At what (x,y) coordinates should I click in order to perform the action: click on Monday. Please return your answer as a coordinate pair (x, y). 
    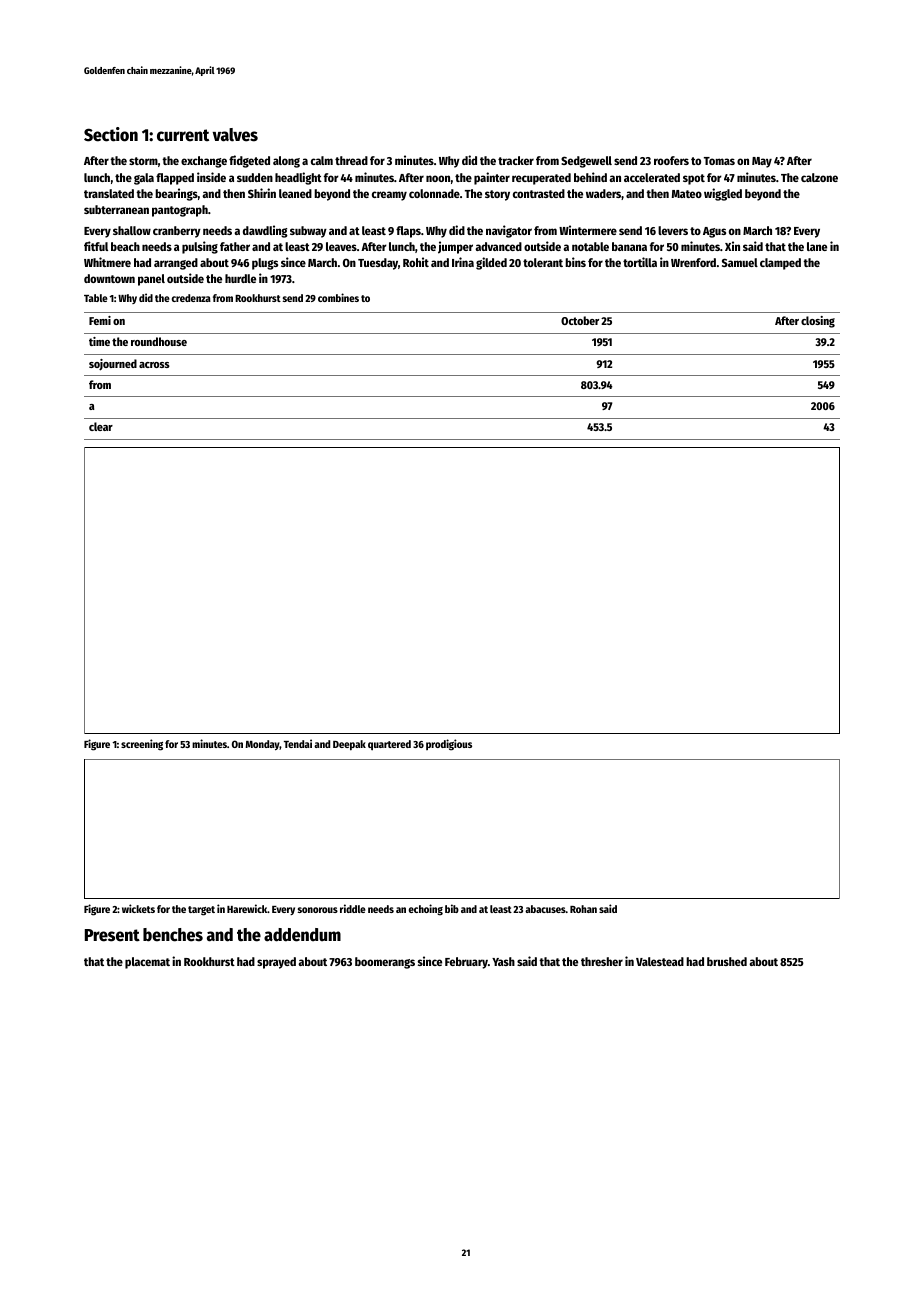
    Looking at the image, I should click on (262, 745).
